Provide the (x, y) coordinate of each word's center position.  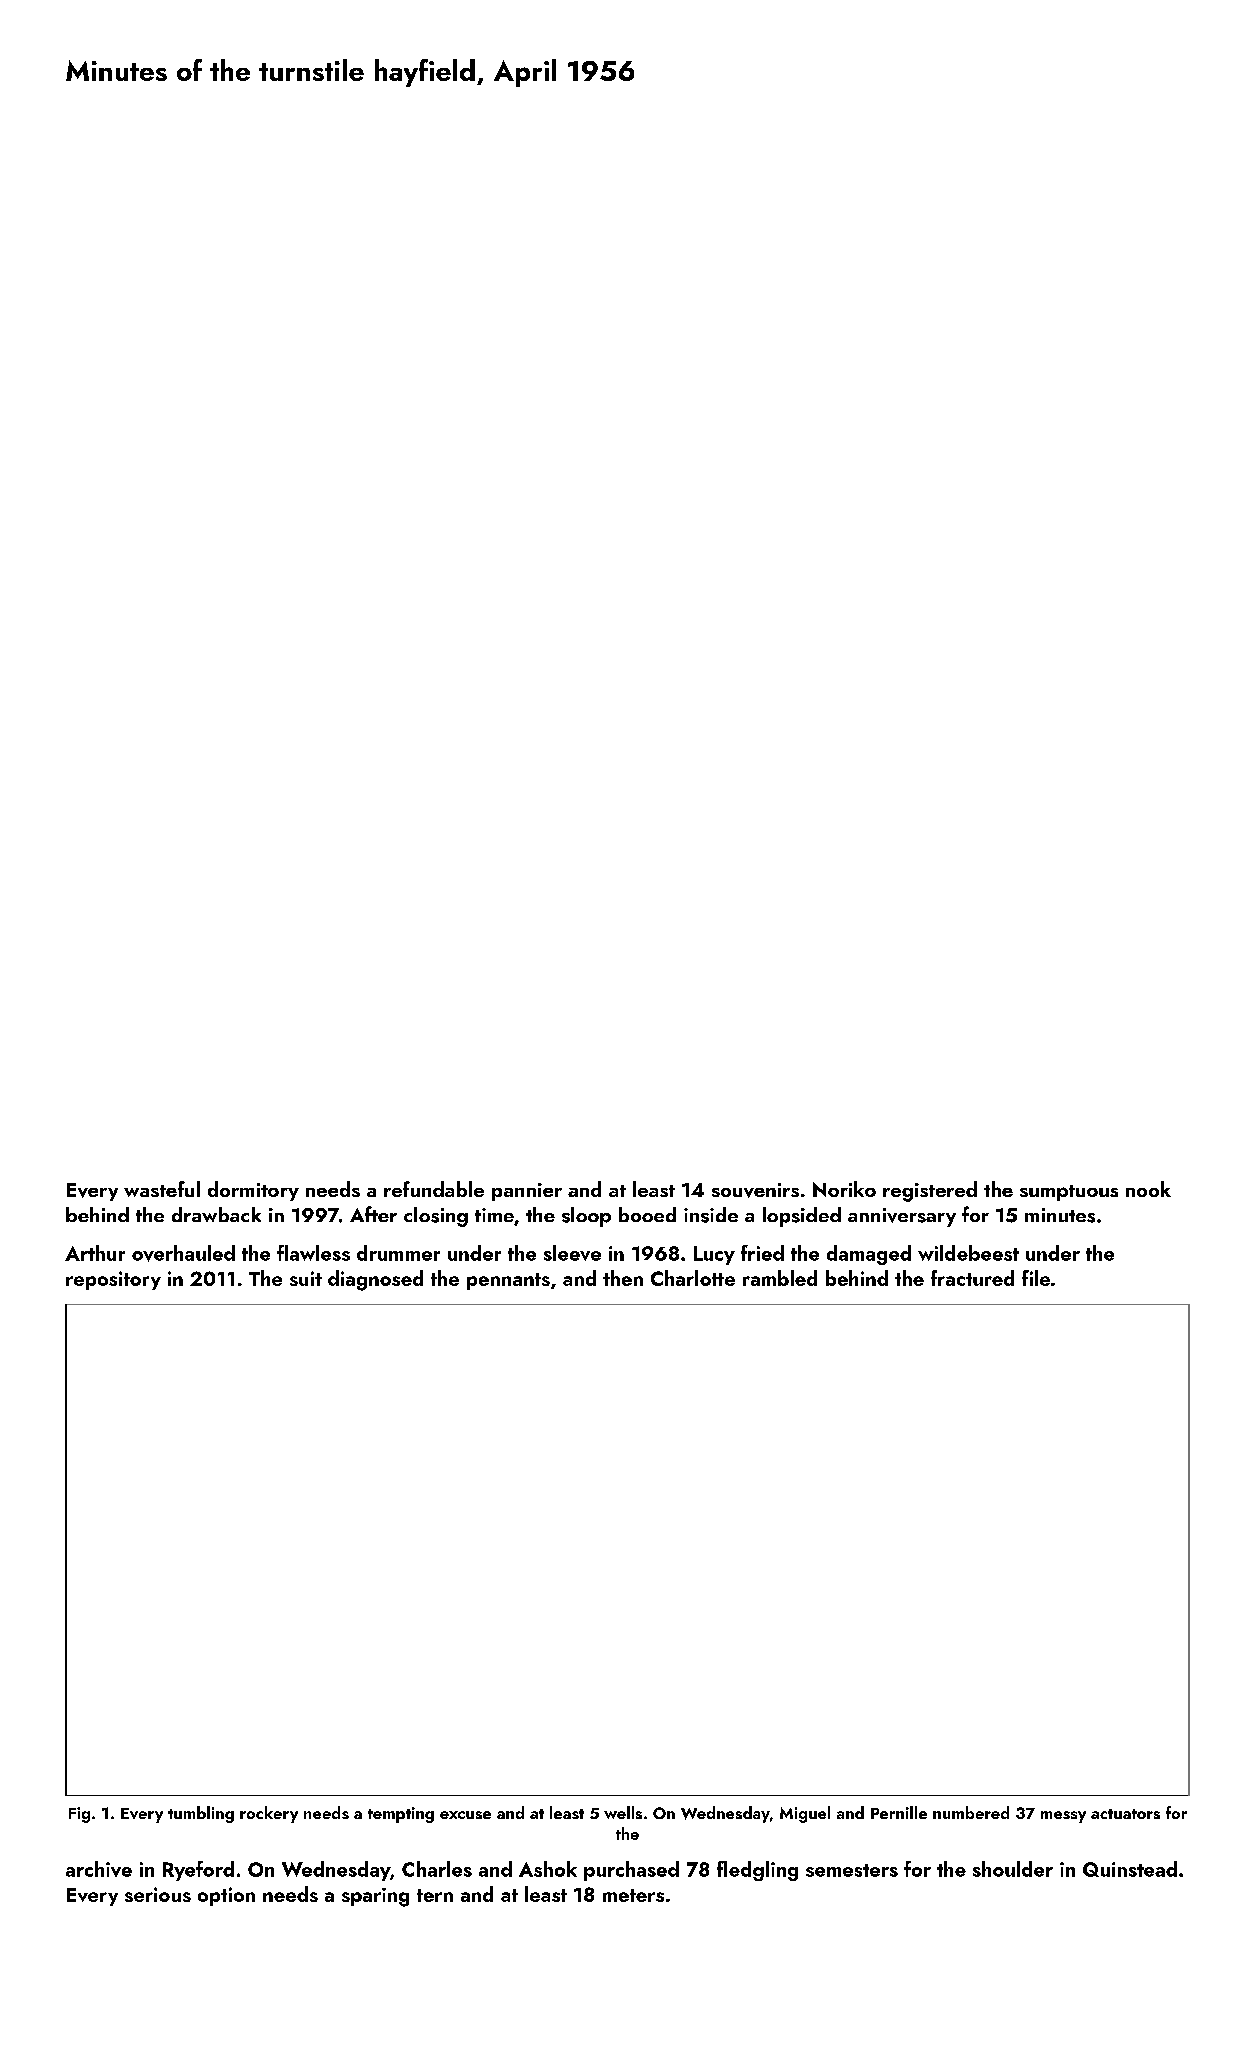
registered (930, 1191)
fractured (972, 1278)
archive (99, 1869)
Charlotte (693, 1278)
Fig (79, 1815)
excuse (465, 1815)
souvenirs (755, 1190)
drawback (216, 1214)
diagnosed (375, 1280)
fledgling (757, 1871)
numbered (971, 1812)
